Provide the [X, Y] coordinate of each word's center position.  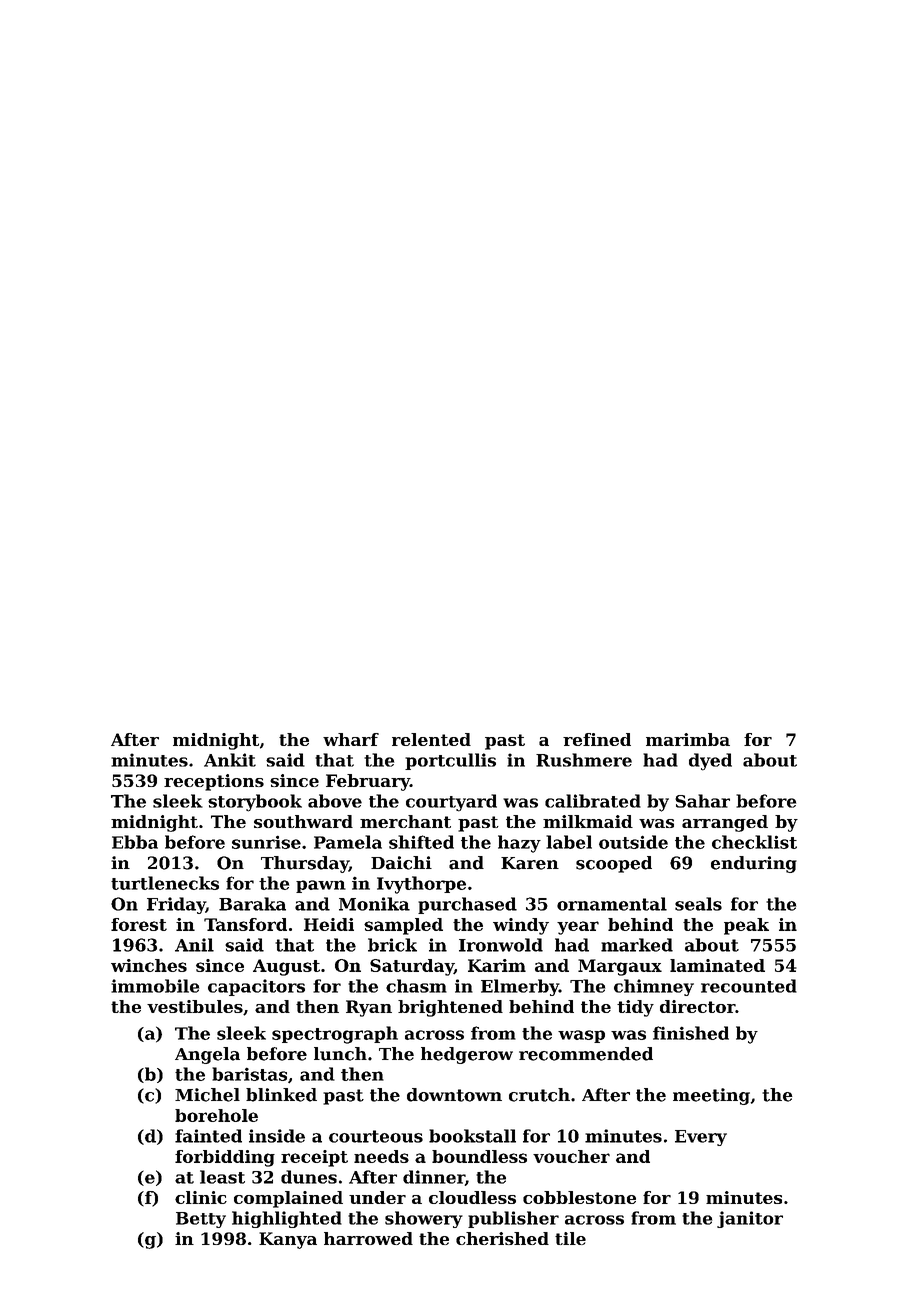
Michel [207, 1095]
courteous [376, 1136]
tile [570, 1238]
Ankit [230, 760]
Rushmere [584, 760]
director [697, 1006]
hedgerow [467, 1055]
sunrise [266, 842]
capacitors [256, 987]
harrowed [368, 1238]
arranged [725, 823]
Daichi [401, 863]
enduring [754, 864]
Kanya [288, 1240]
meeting [711, 1096]
